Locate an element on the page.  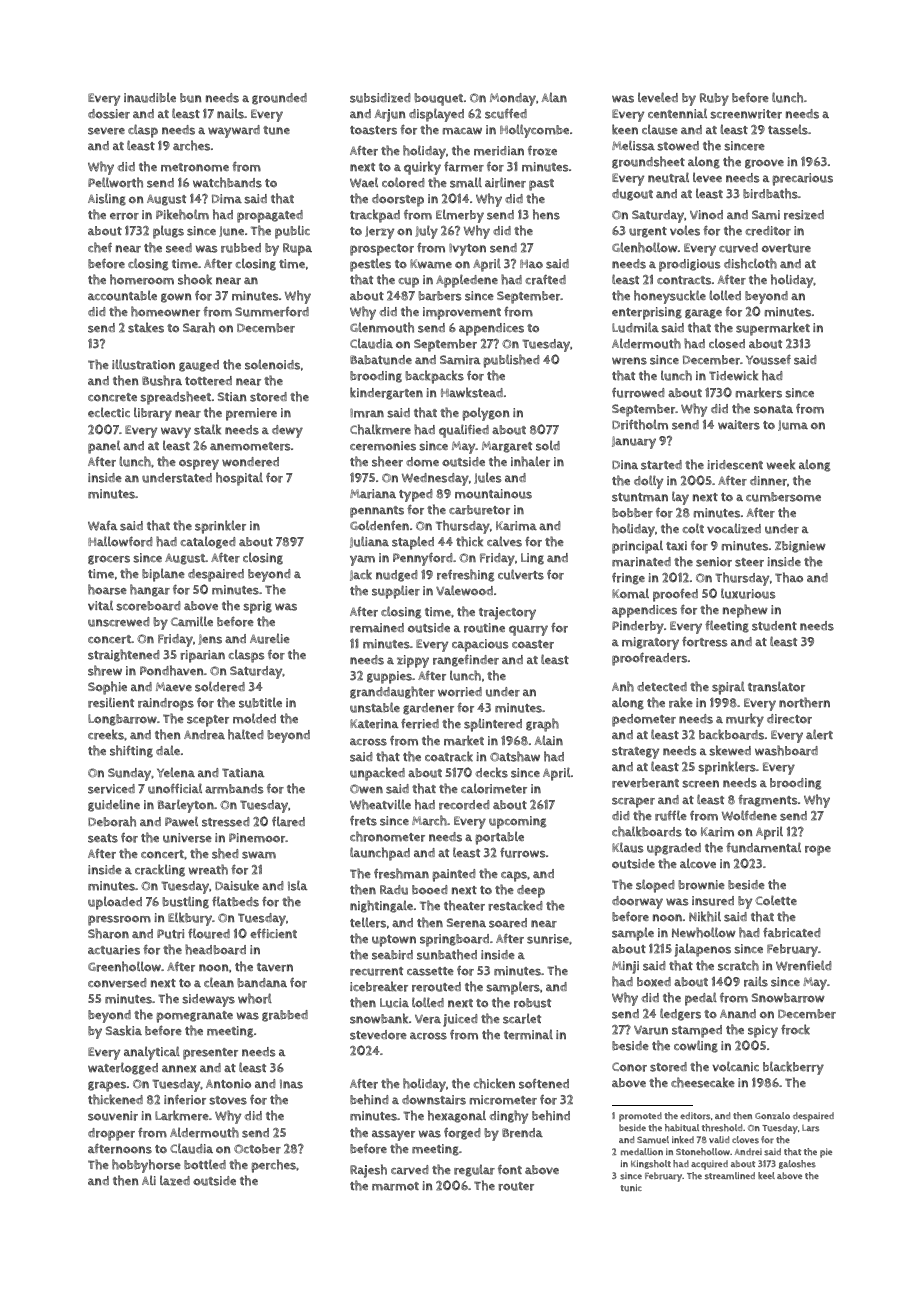
subsidized is located at coordinates (380, 98).
